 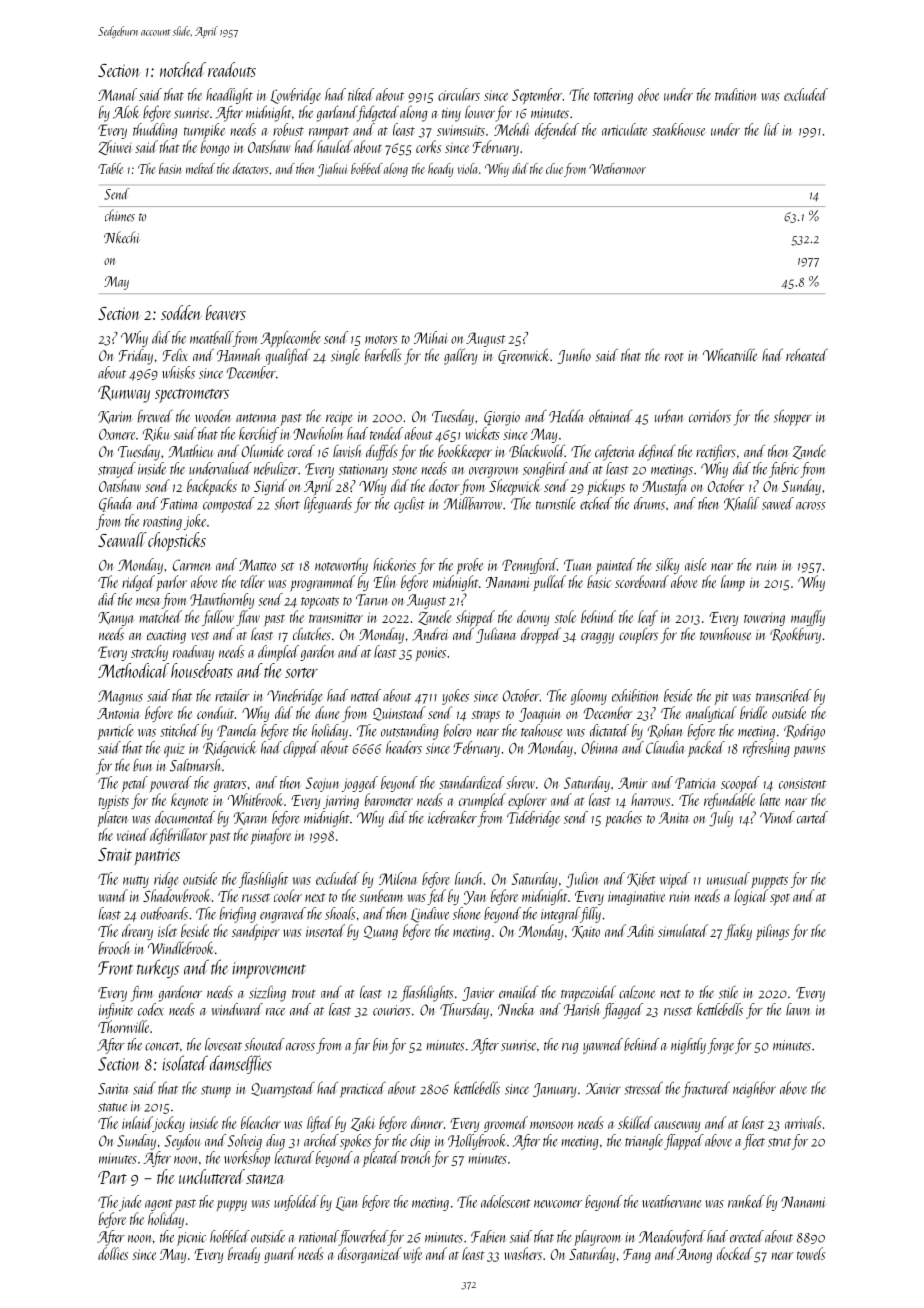 What do you see at coordinates (232, 69) in the page?
I see `readouts` at bounding box center [232, 69].
